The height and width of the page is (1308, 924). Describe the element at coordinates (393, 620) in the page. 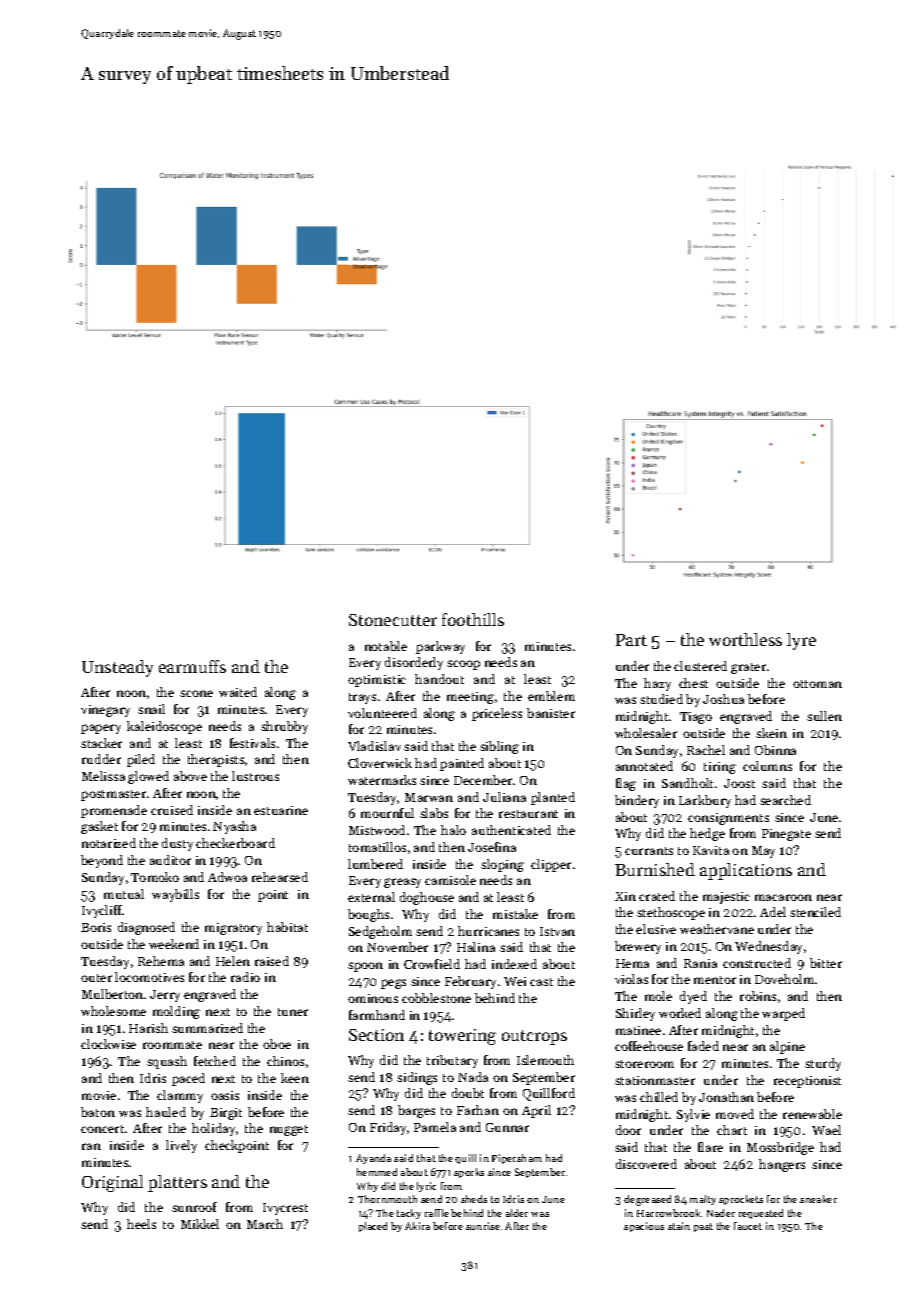

I see `Stonecutter` at that location.
